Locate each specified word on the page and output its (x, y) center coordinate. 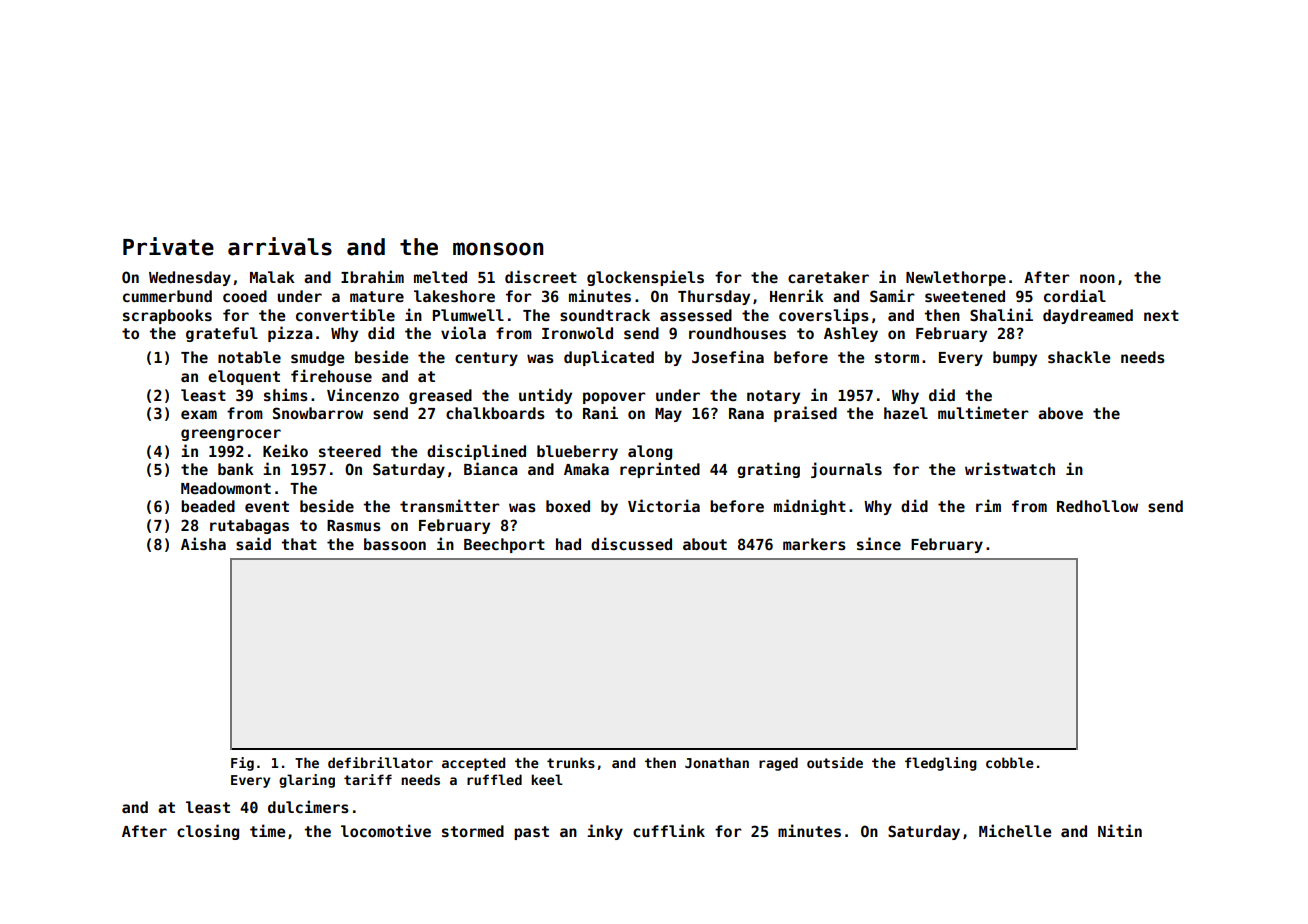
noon (1097, 278)
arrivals (280, 246)
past (531, 833)
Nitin (1120, 830)
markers (814, 544)
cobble (1010, 762)
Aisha (203, 543)
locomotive (386, 830)
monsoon (498, 249)
